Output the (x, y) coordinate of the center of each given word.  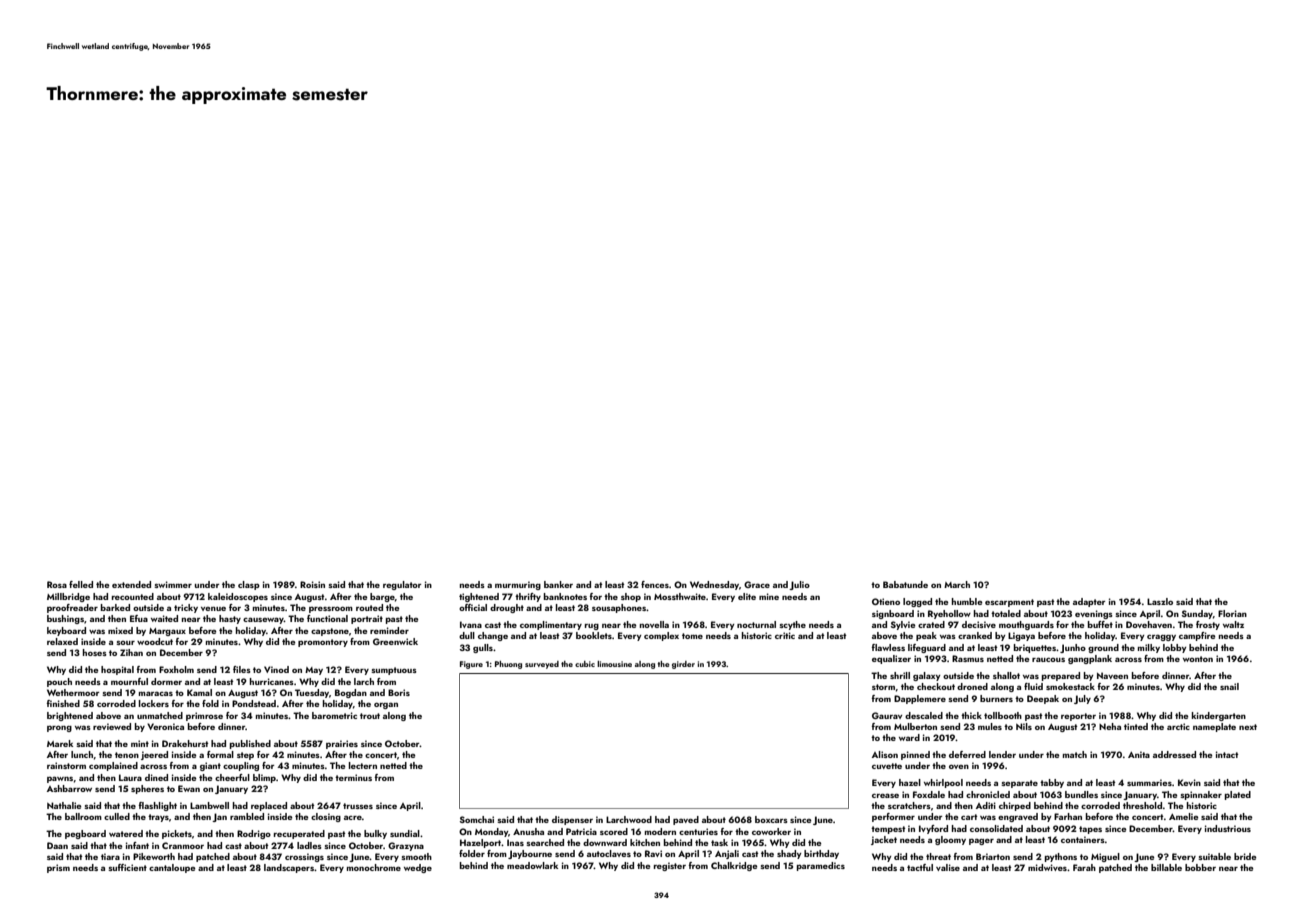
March (957, 584)
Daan (57, 845)
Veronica (165, 726)
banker (558, 584)
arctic (1178, 726)
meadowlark (532, 865)
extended (131, 584)
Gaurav (887, 715)
